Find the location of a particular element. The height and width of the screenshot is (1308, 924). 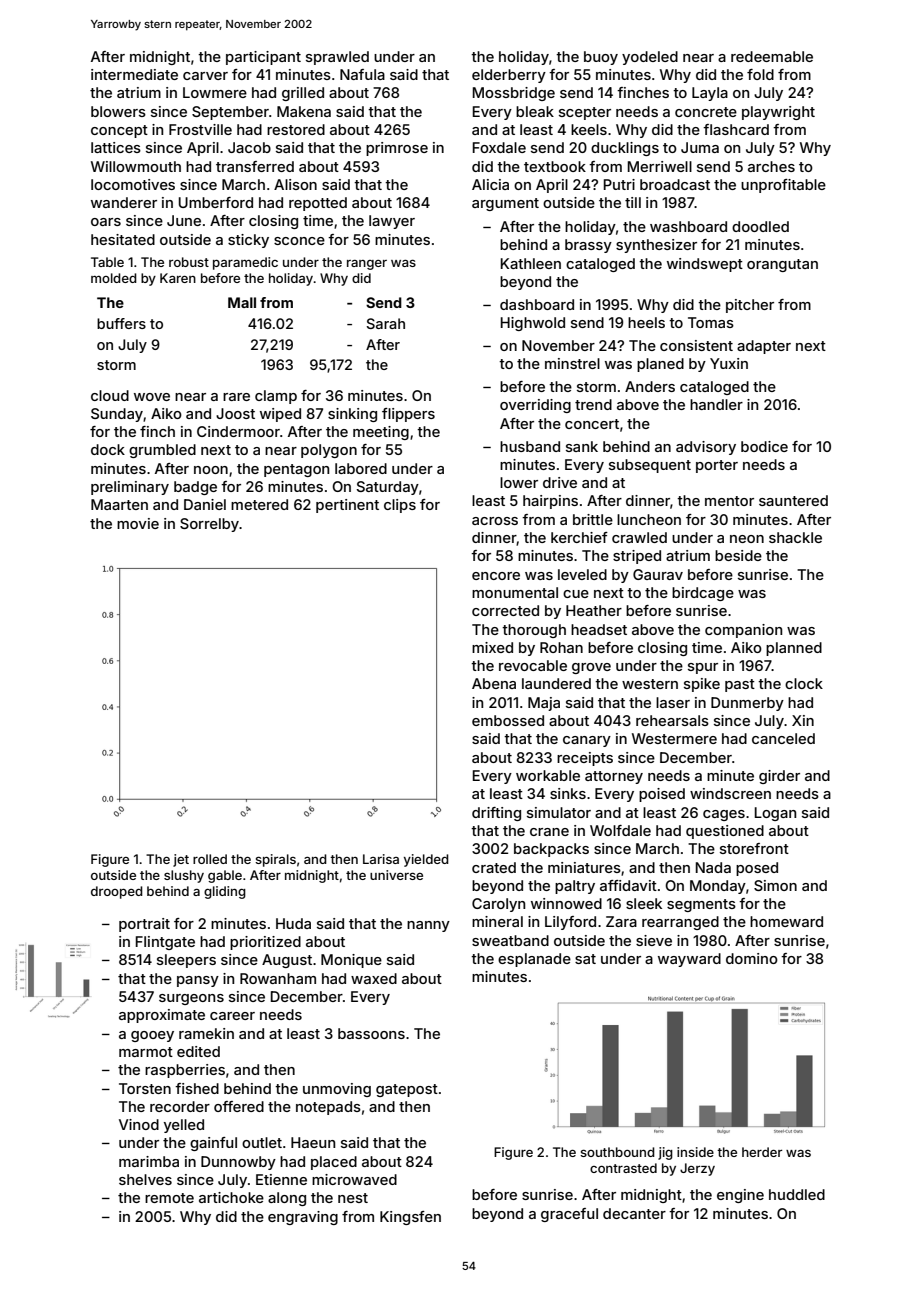

Wolfdale is located at coordinates (620, 830).
